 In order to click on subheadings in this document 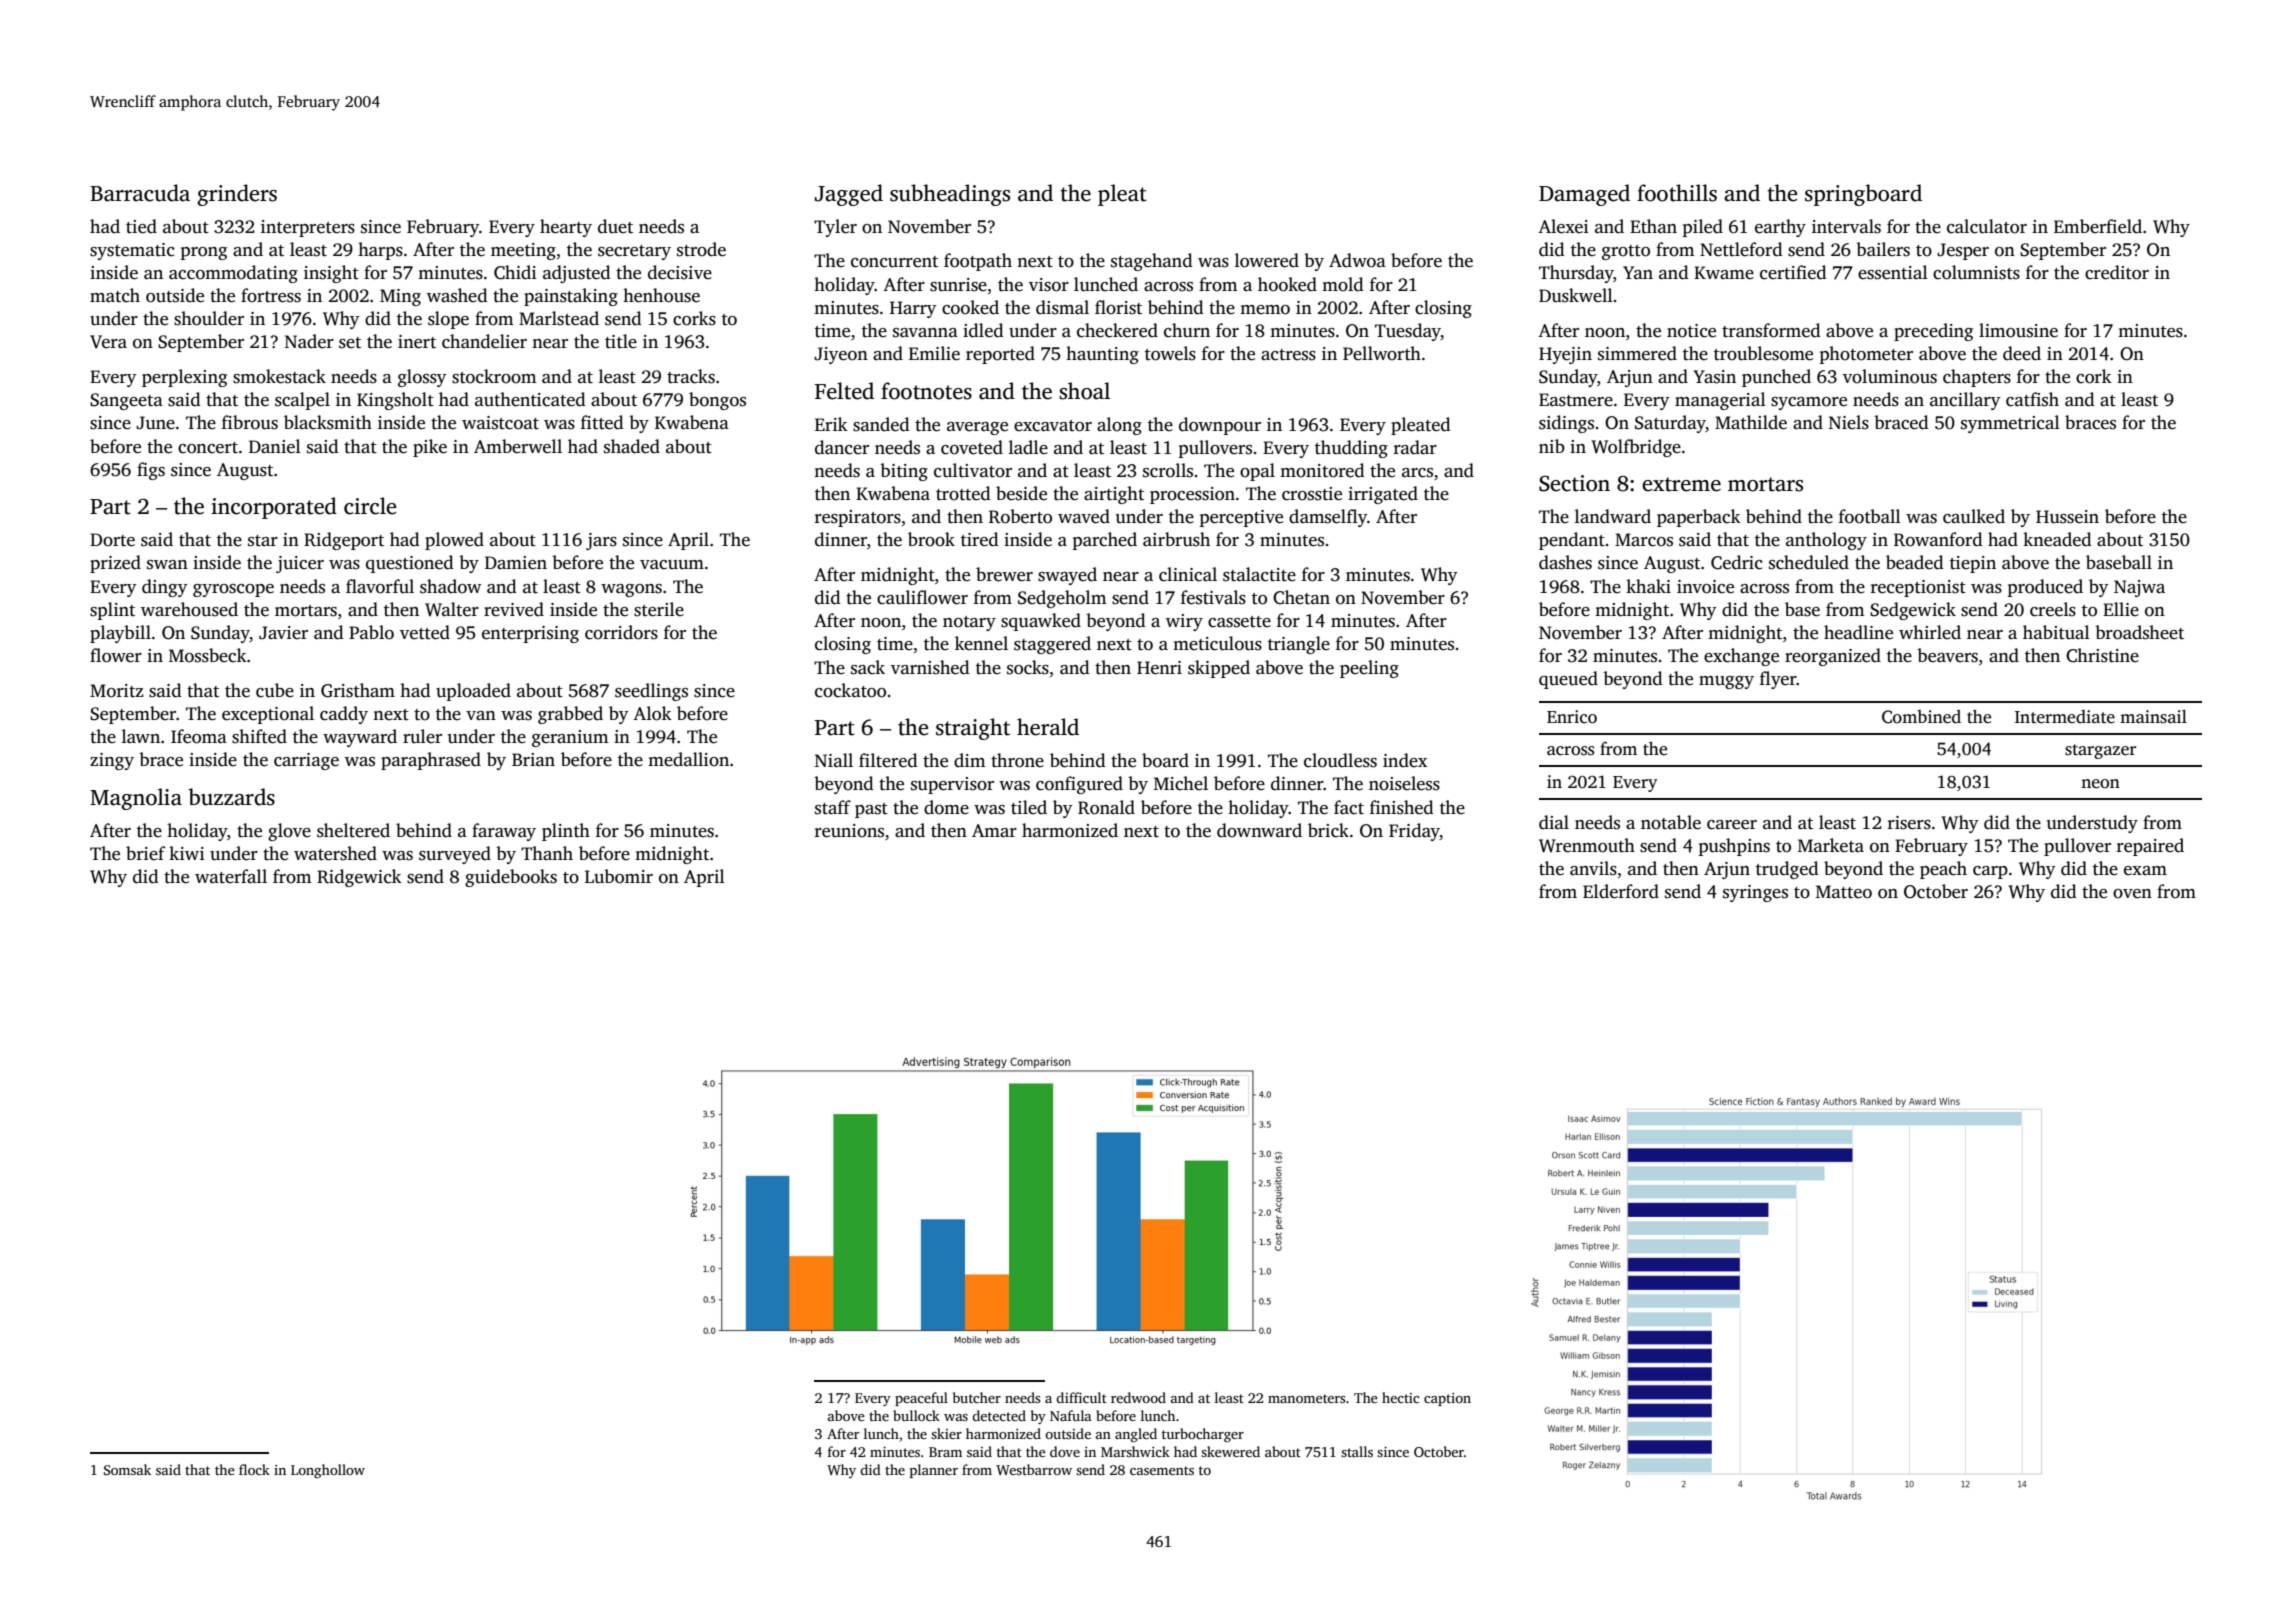, I will do `click(950, 195)`.
